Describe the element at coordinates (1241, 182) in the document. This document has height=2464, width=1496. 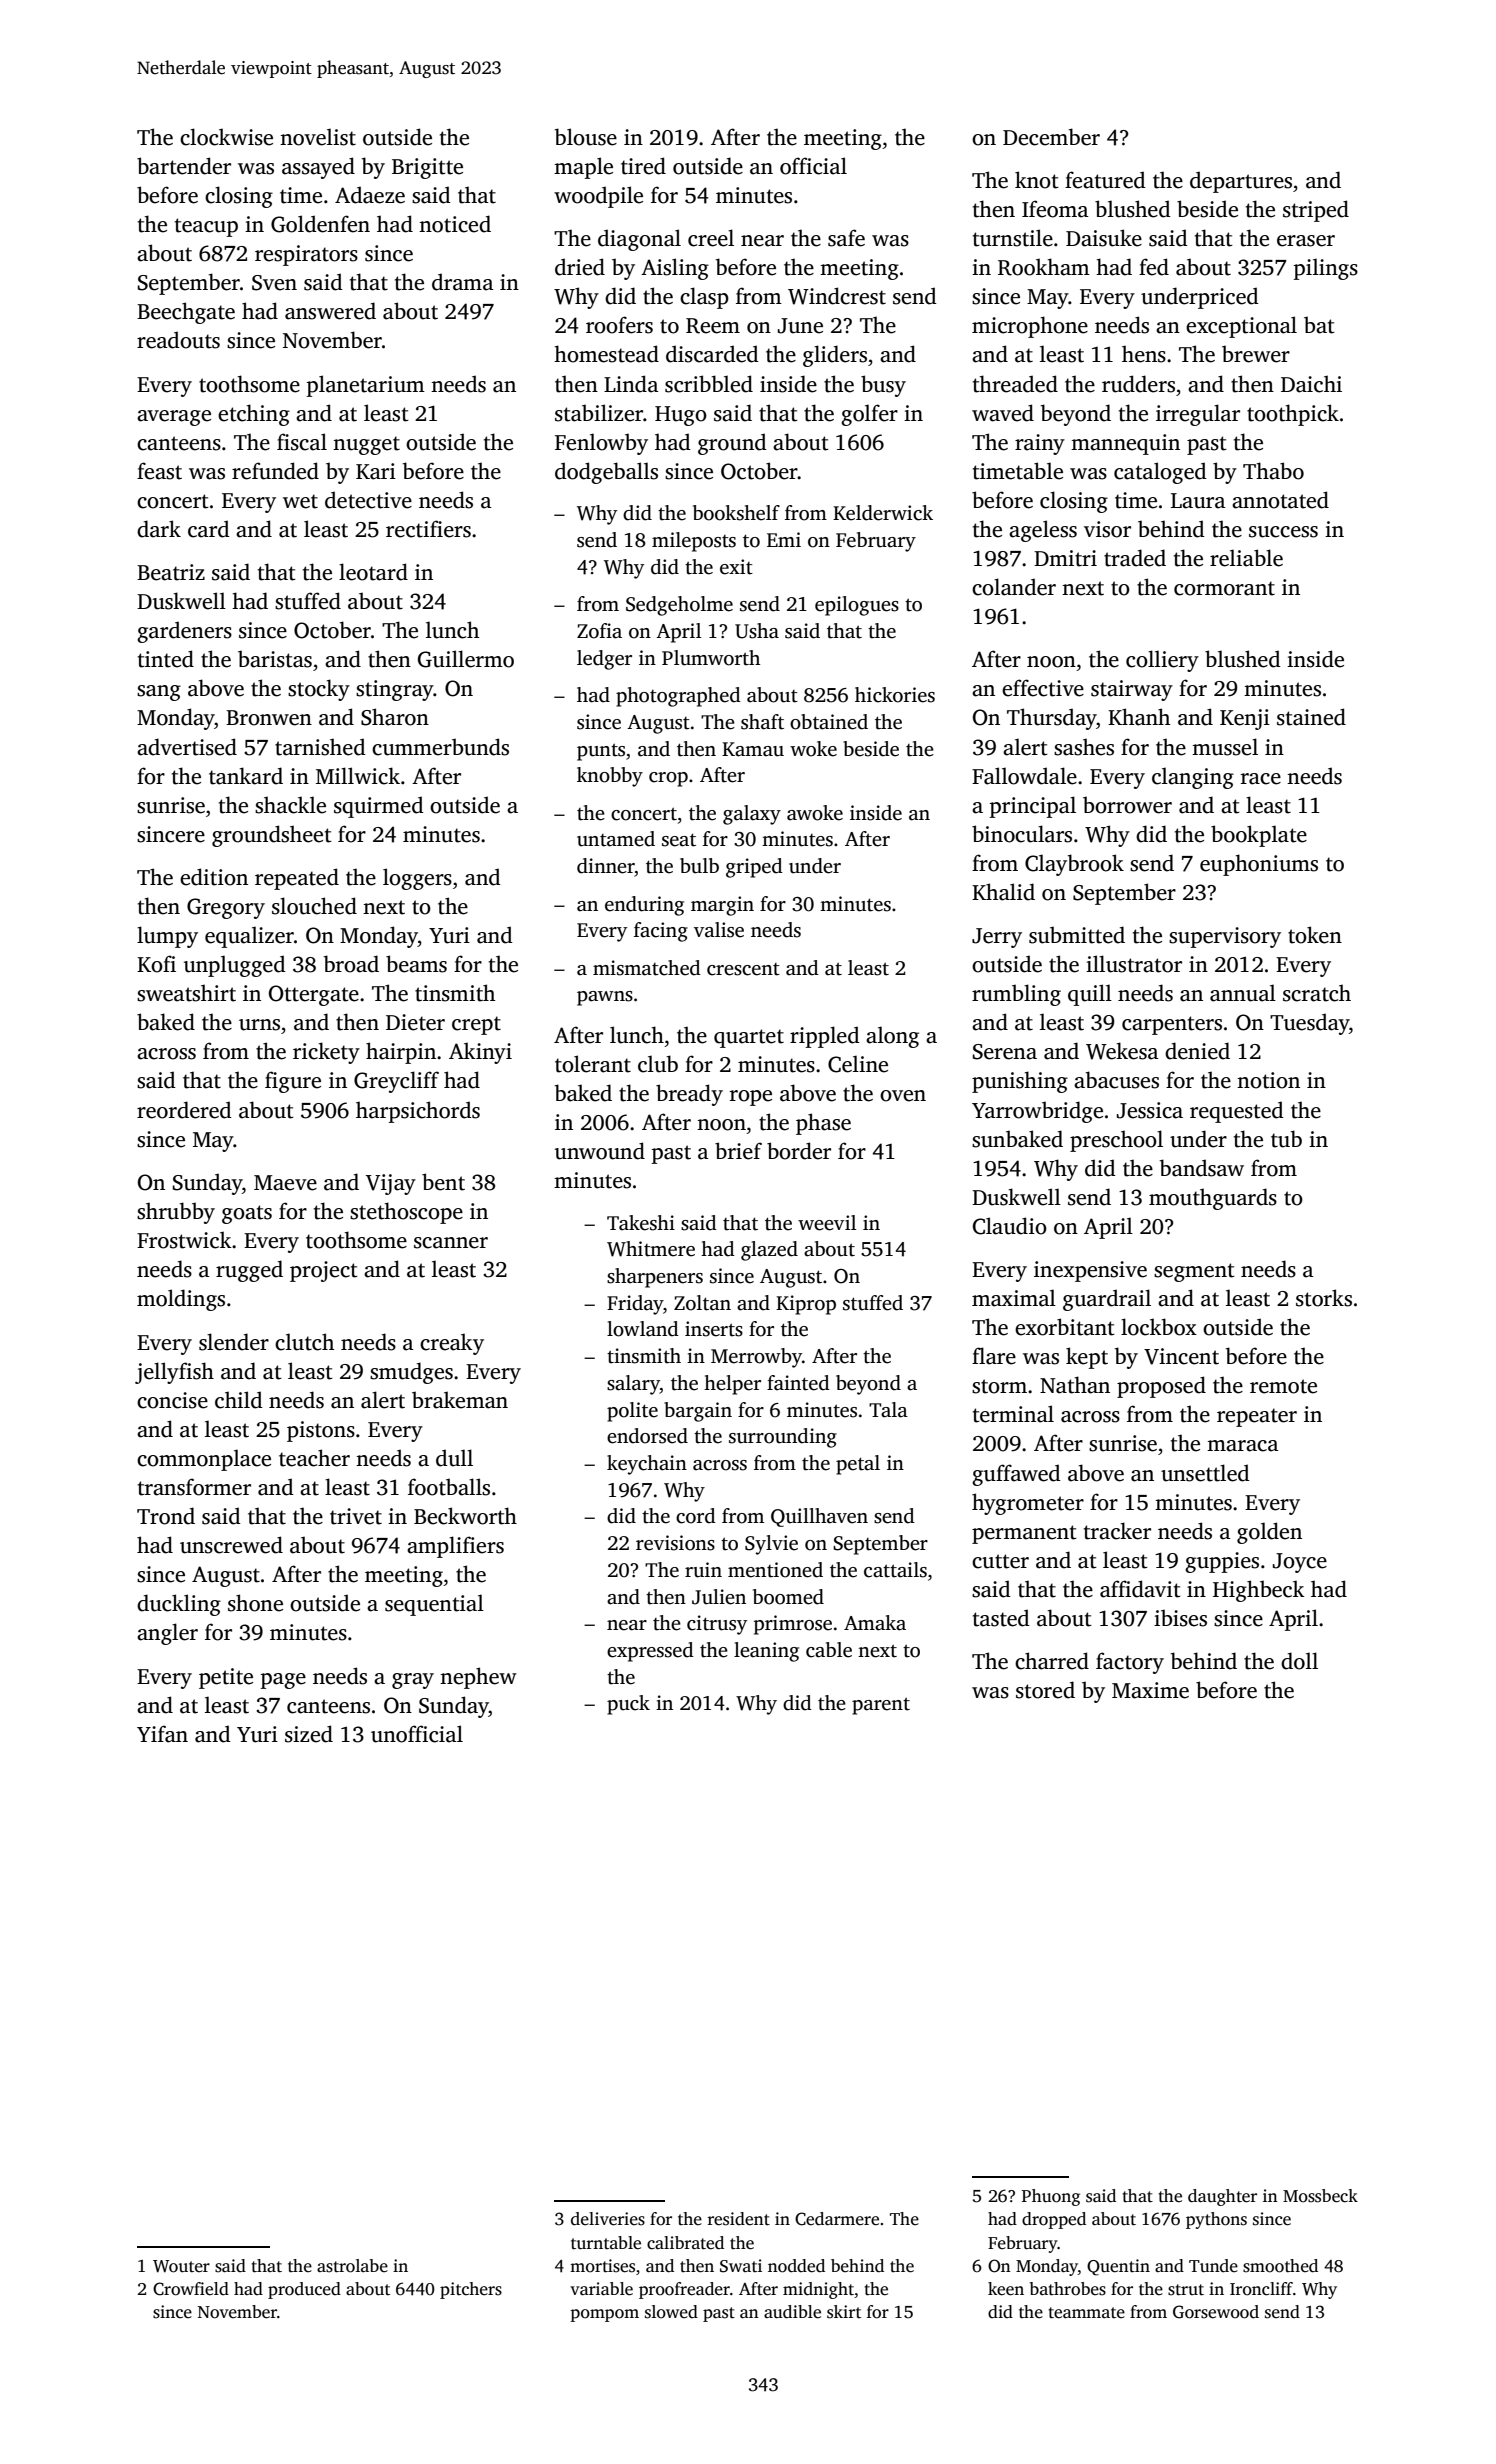
I see `departures` at that location.
